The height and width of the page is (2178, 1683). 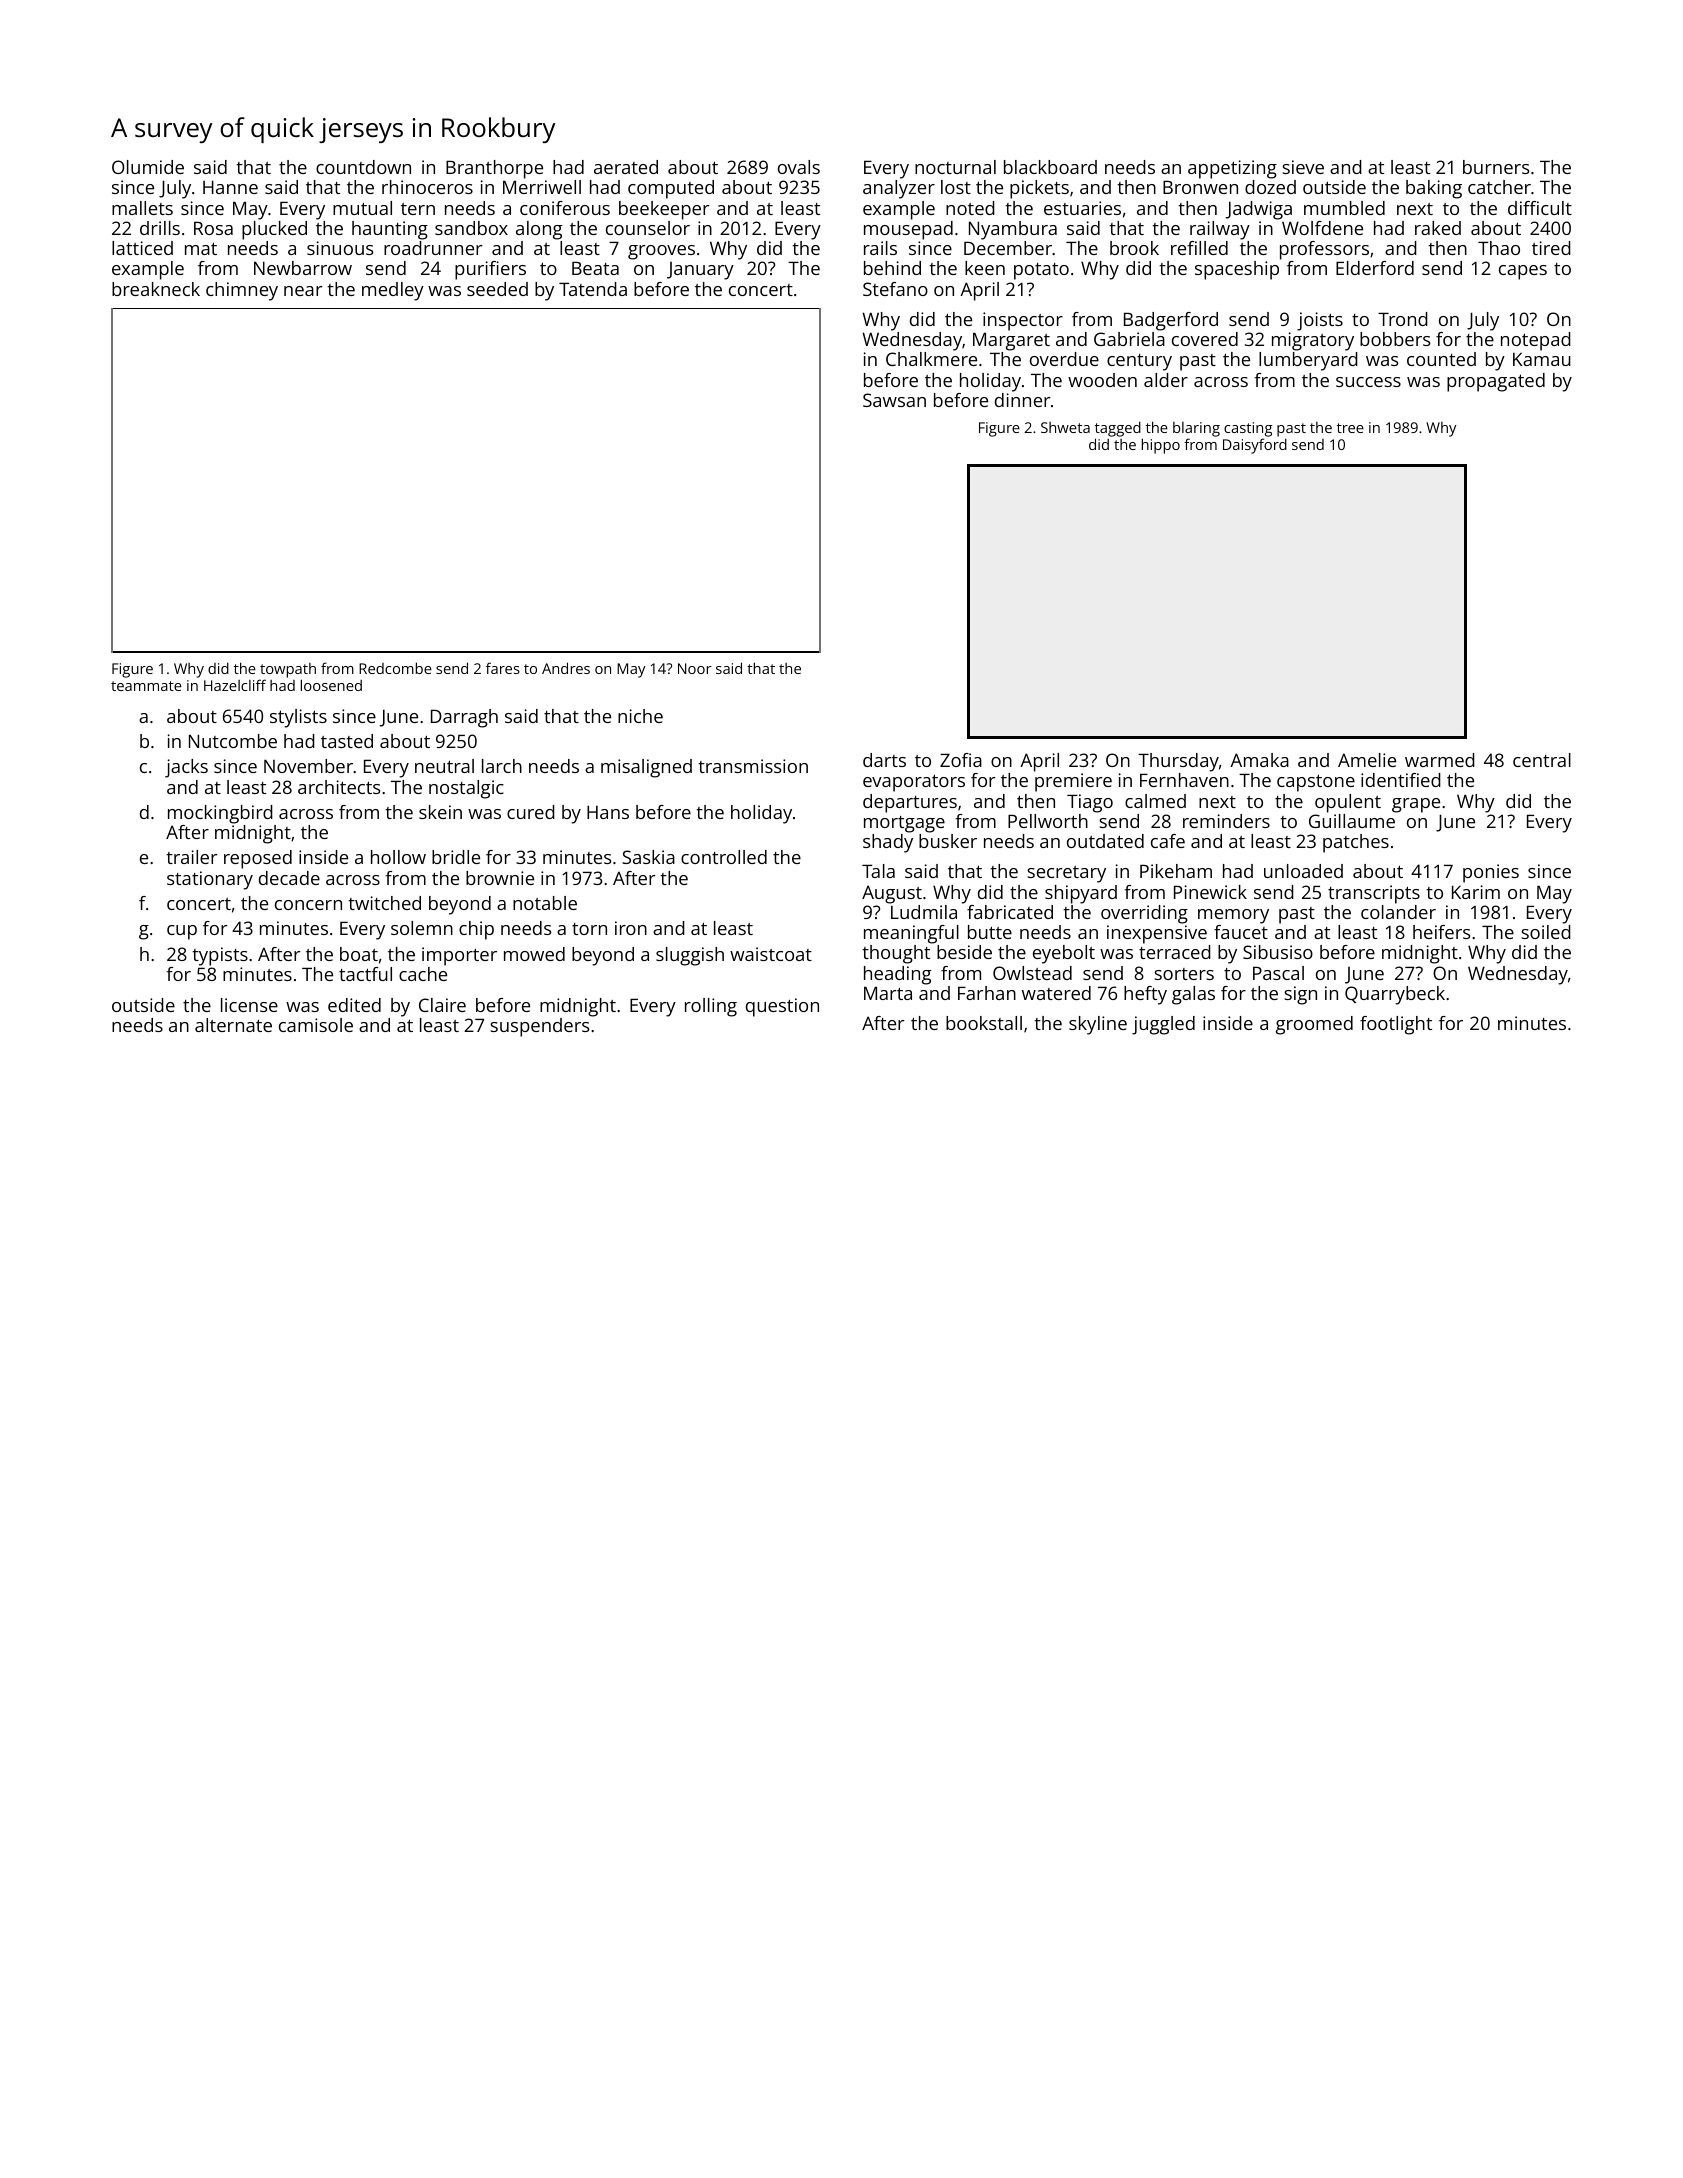 I want to click on mockingbird, so click(x=220, y=814).
